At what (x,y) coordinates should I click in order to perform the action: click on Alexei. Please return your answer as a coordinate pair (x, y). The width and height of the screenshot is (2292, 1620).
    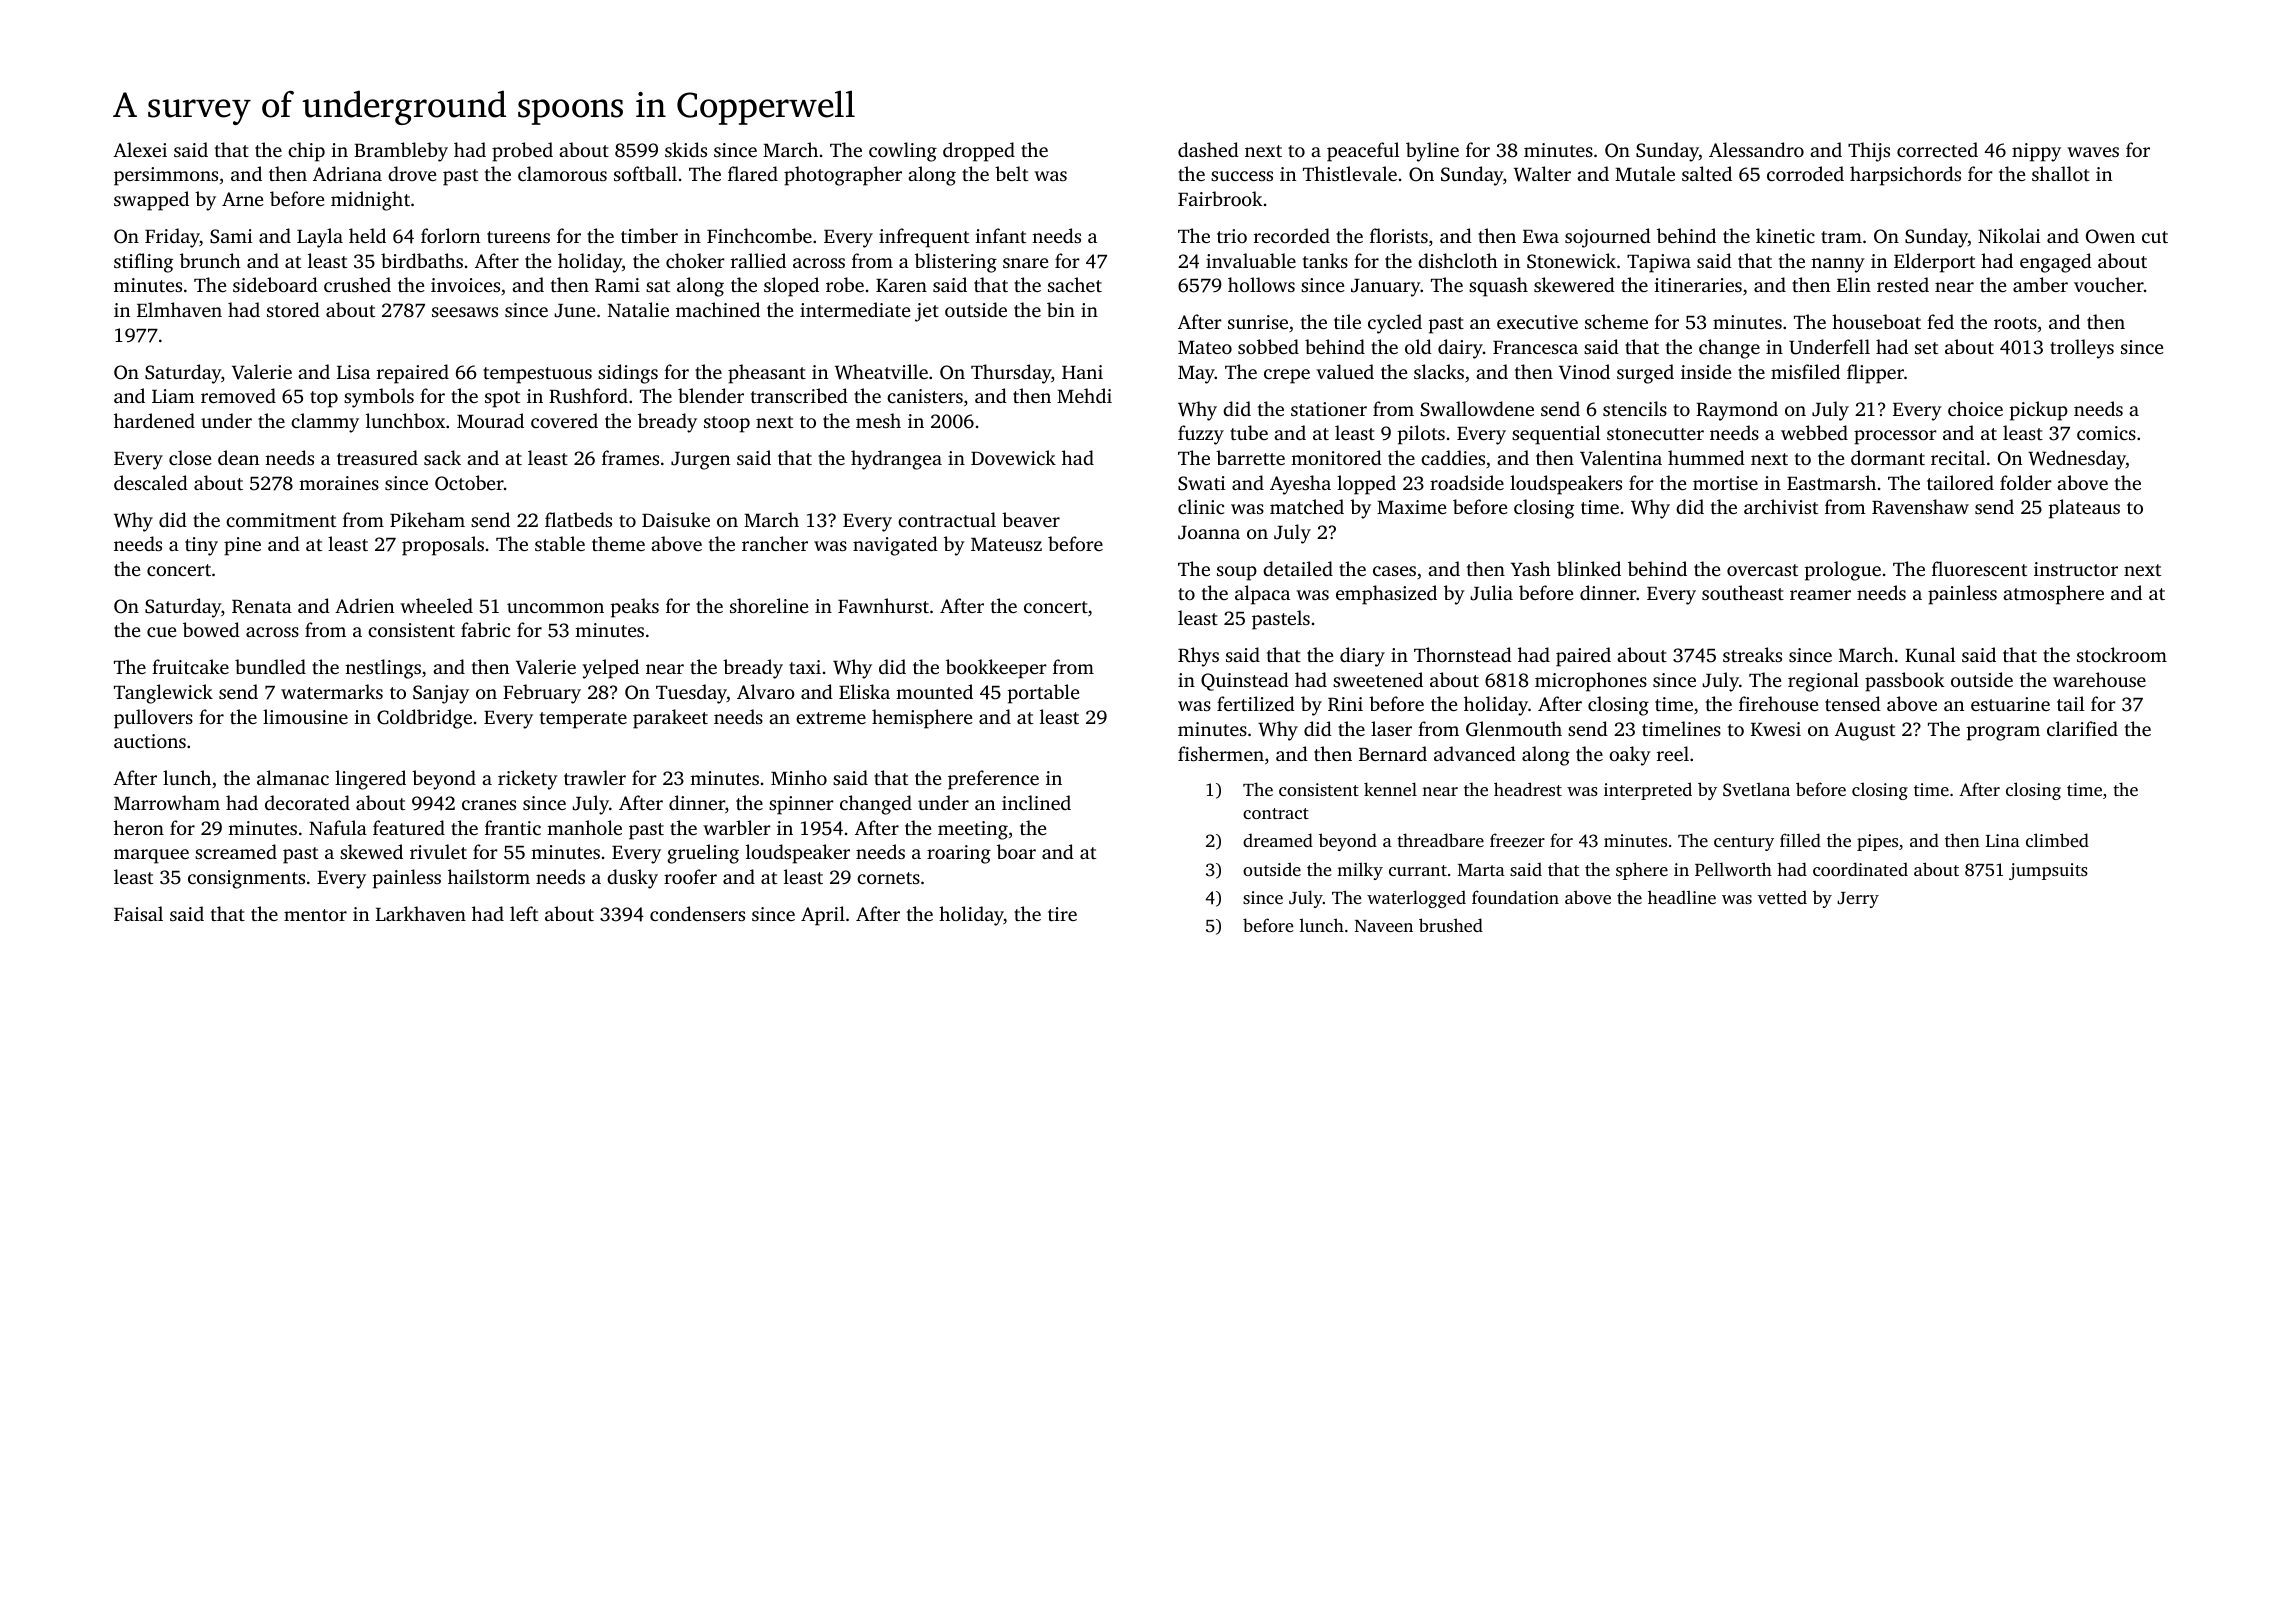
    Looking at the image, I should click on (140, 149).
